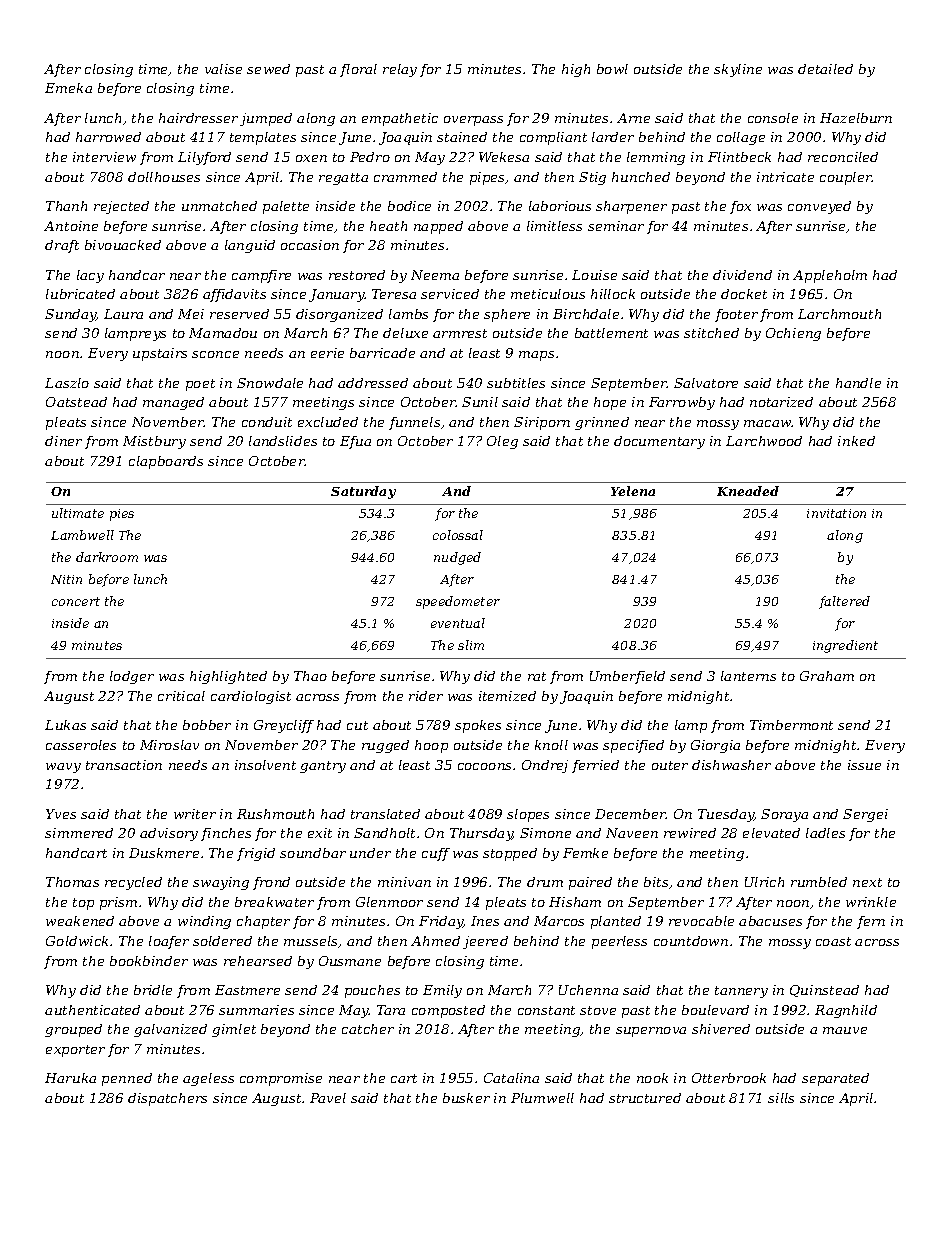  I want to click on Thao, so click(310, 676).
